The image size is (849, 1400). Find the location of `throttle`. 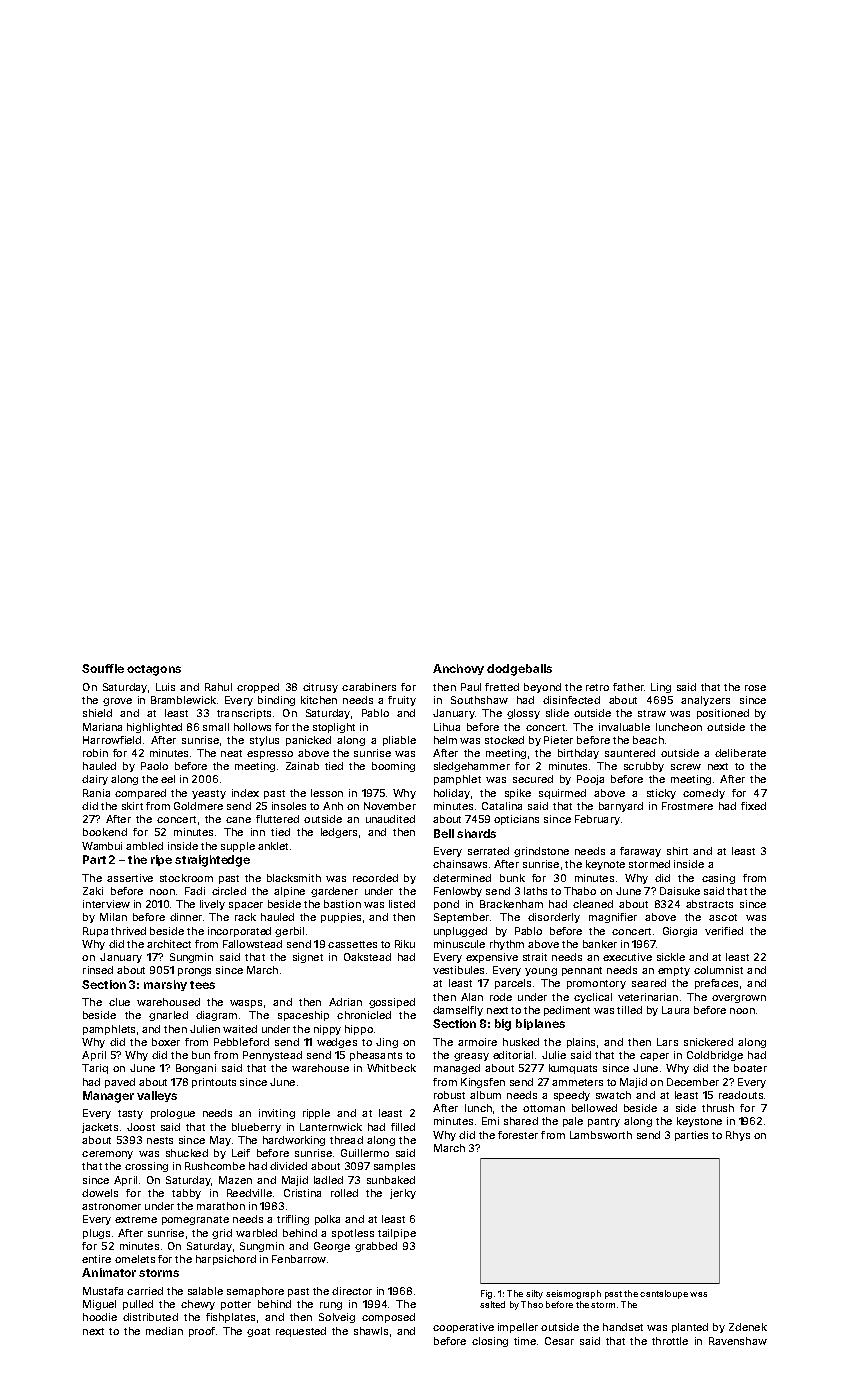

throttle is located at coordinates (670, 1341).
